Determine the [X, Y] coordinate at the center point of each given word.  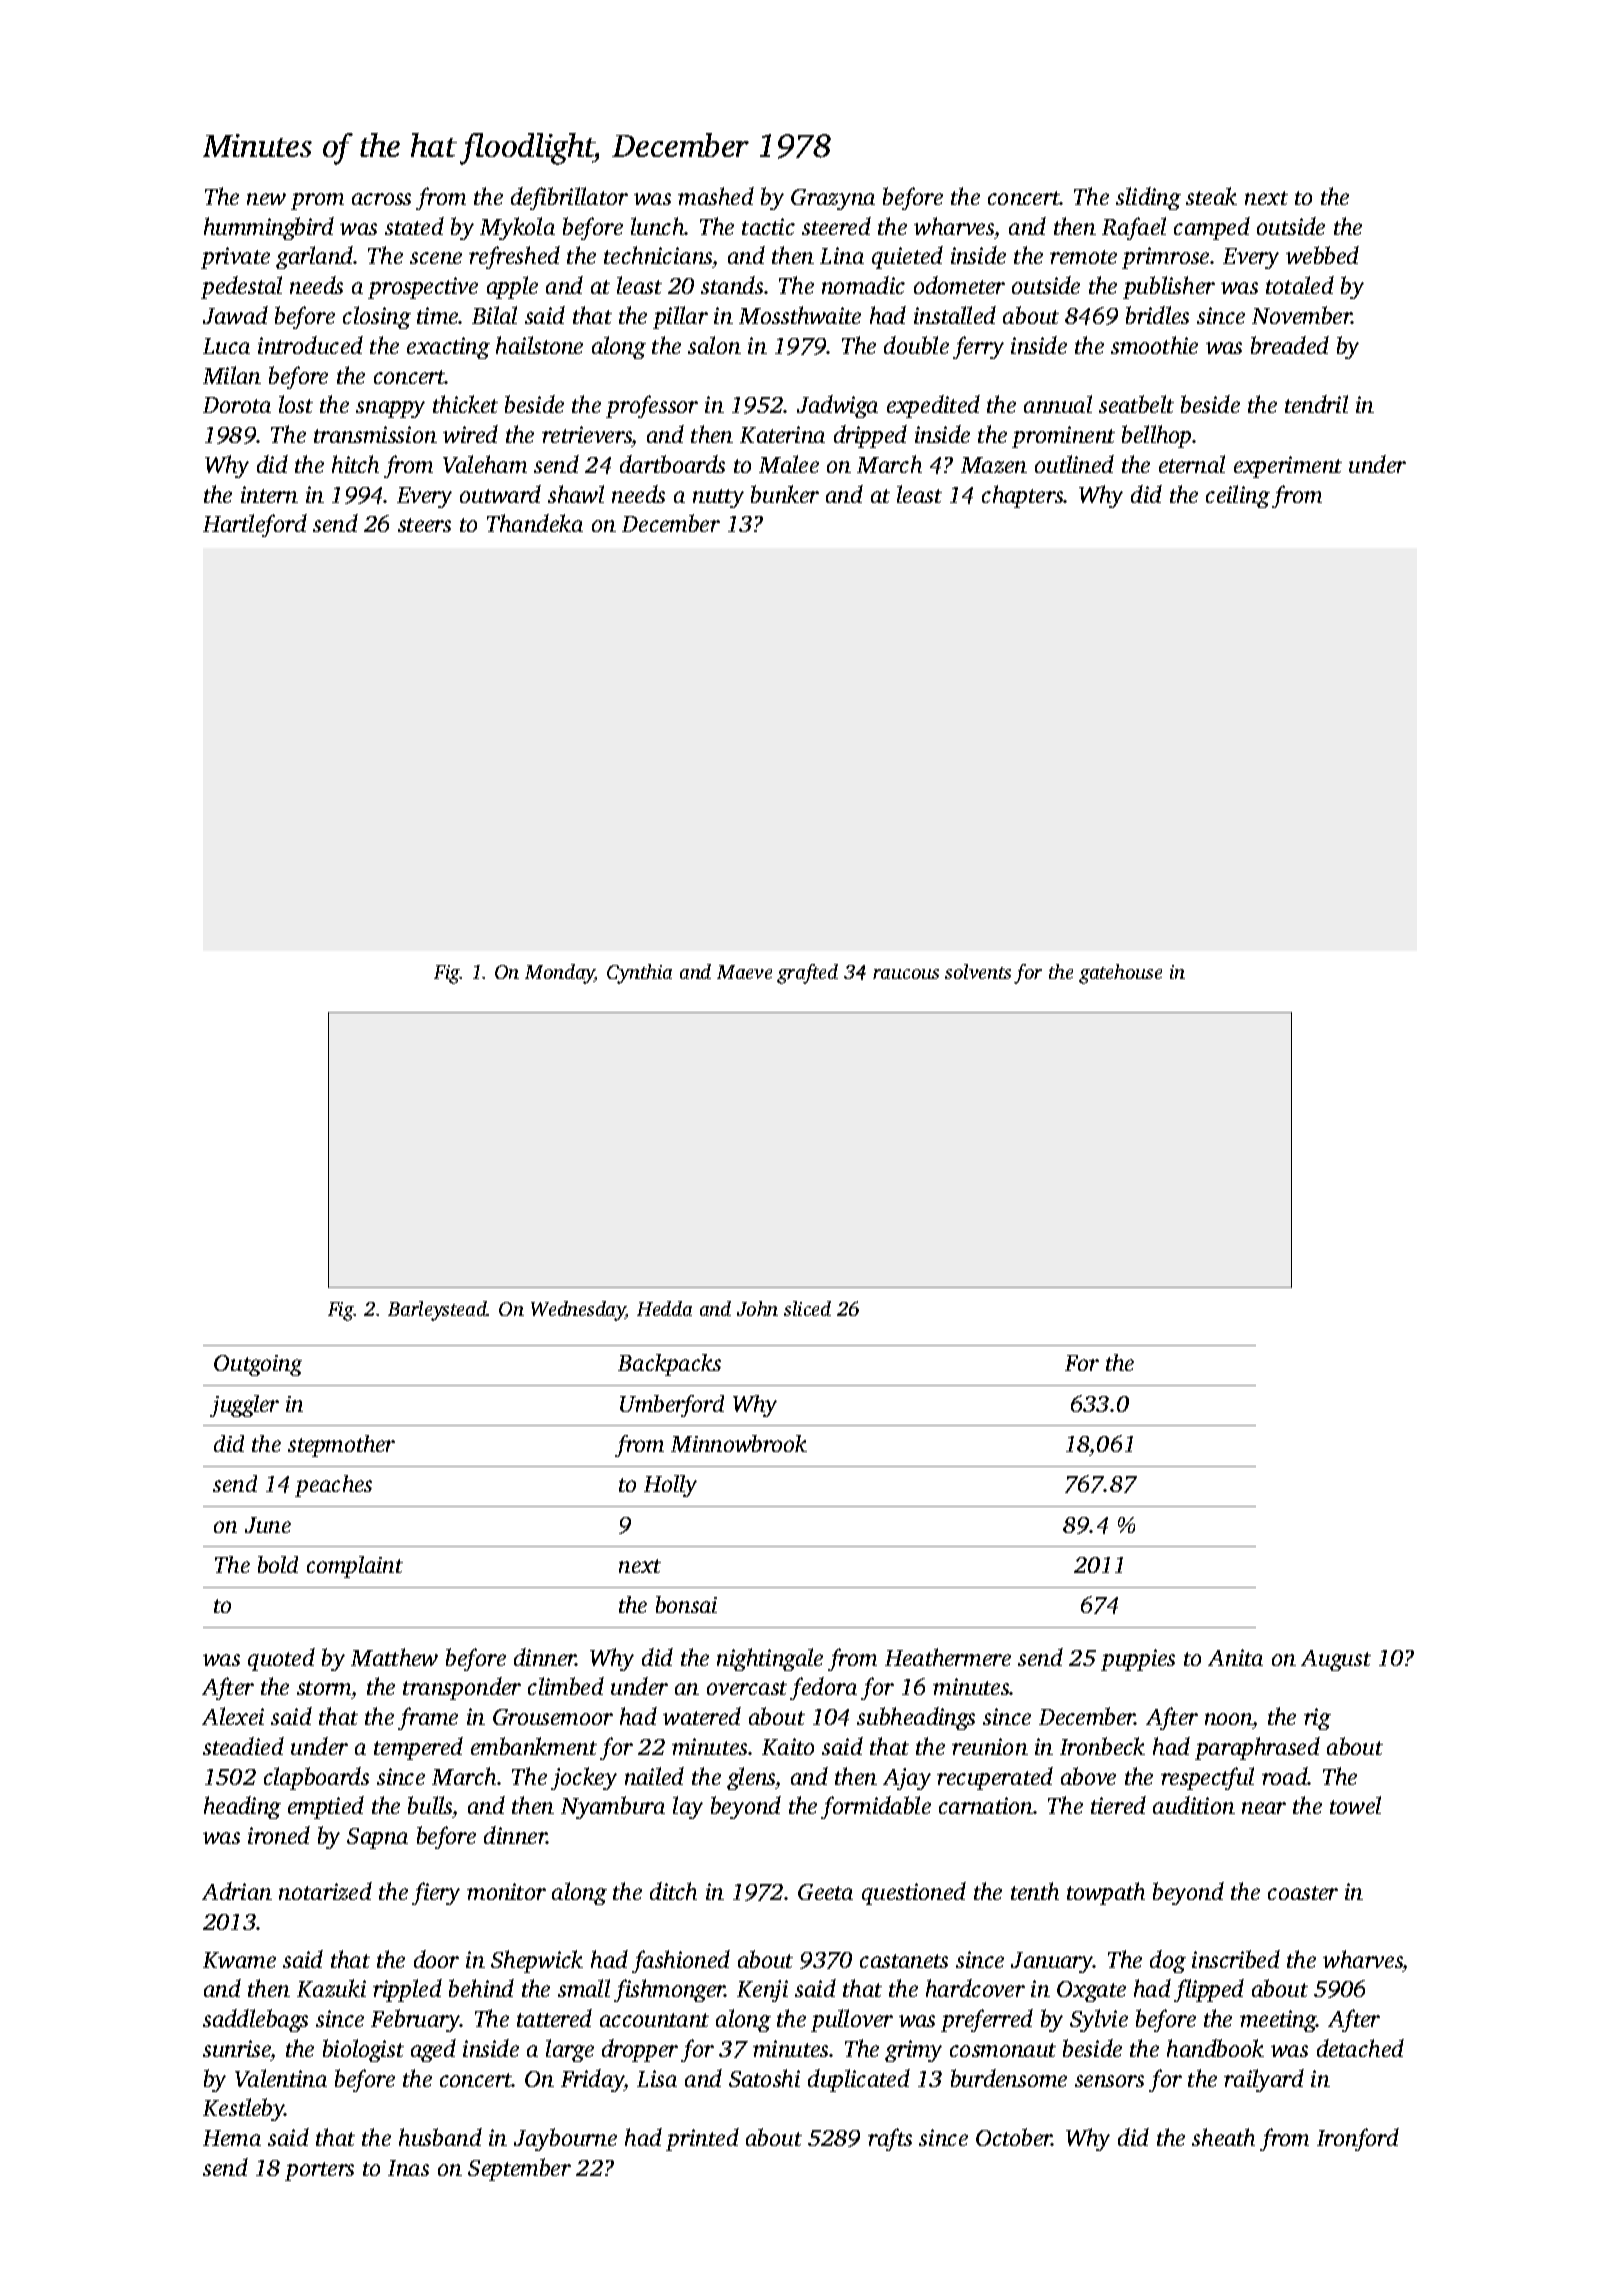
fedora [823, 1688]
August [1336, 1660]
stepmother [341, 1446]
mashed [716, 196]
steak [1211, 196]
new [266, 199]
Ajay [907, 1779]
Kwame [239, 1960]
